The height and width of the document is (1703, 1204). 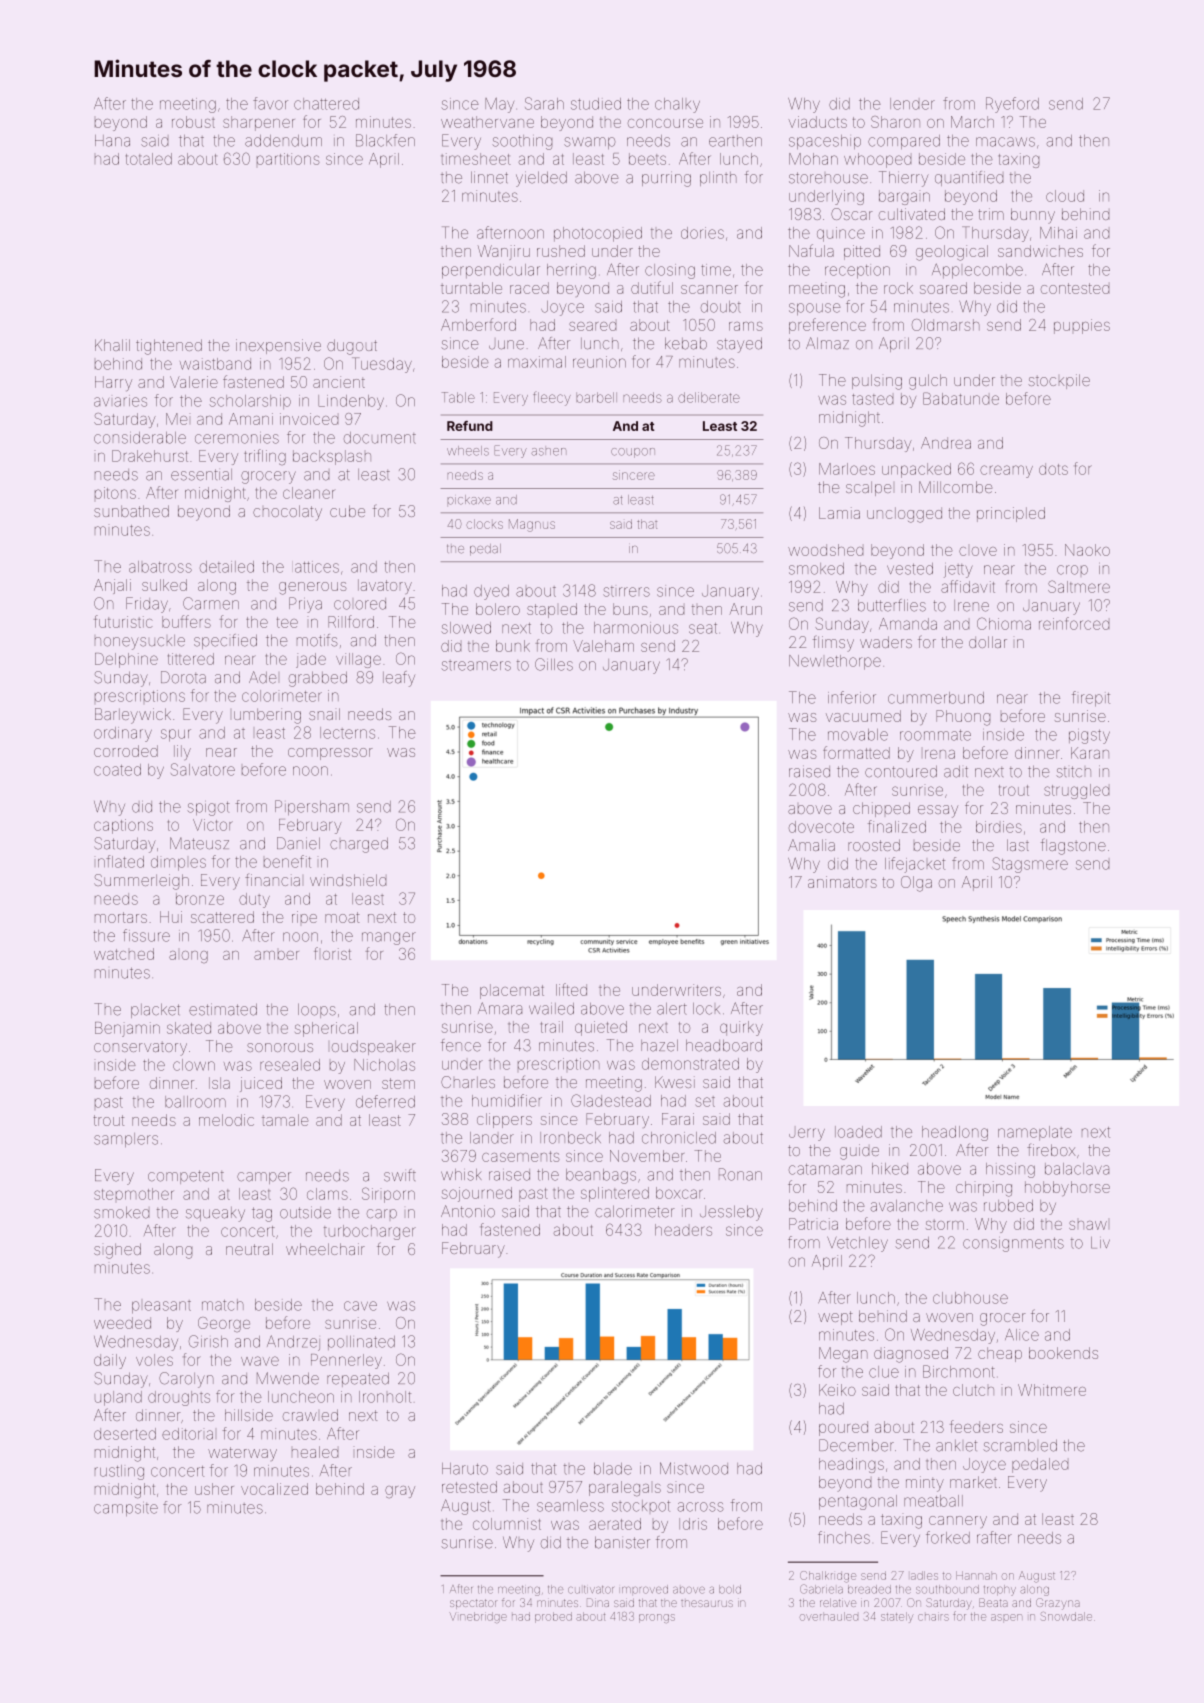 What do you see at coordinates (741, 1028) in the document?
I see `quirky` at bounding box center [741, 1028].
